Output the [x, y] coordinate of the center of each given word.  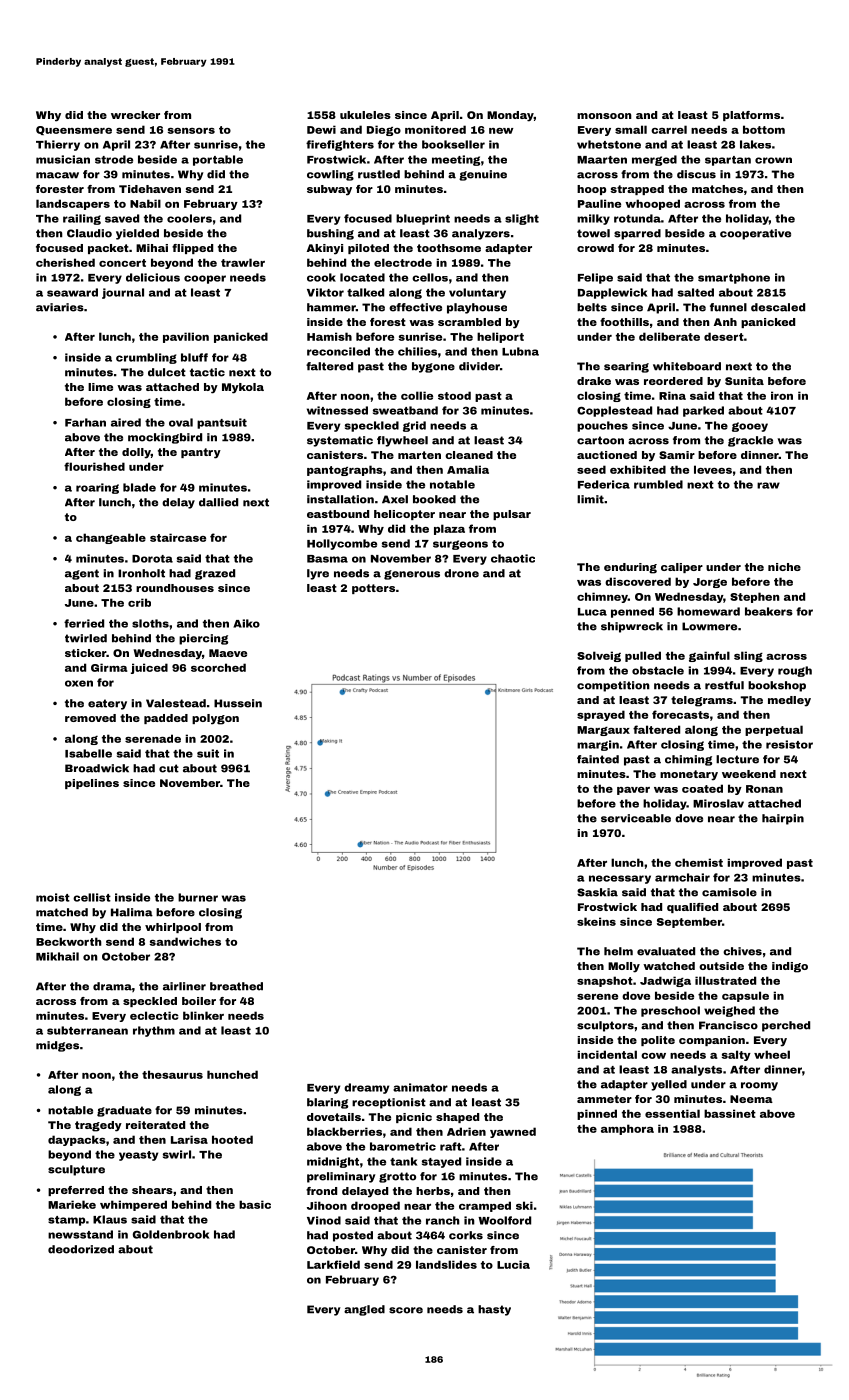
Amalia [468, 469]
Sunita [744, 381]
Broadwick [97, 768]
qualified [692, 908]
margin [598, 745]
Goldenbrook [171, 1234]
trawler [243, 262]
